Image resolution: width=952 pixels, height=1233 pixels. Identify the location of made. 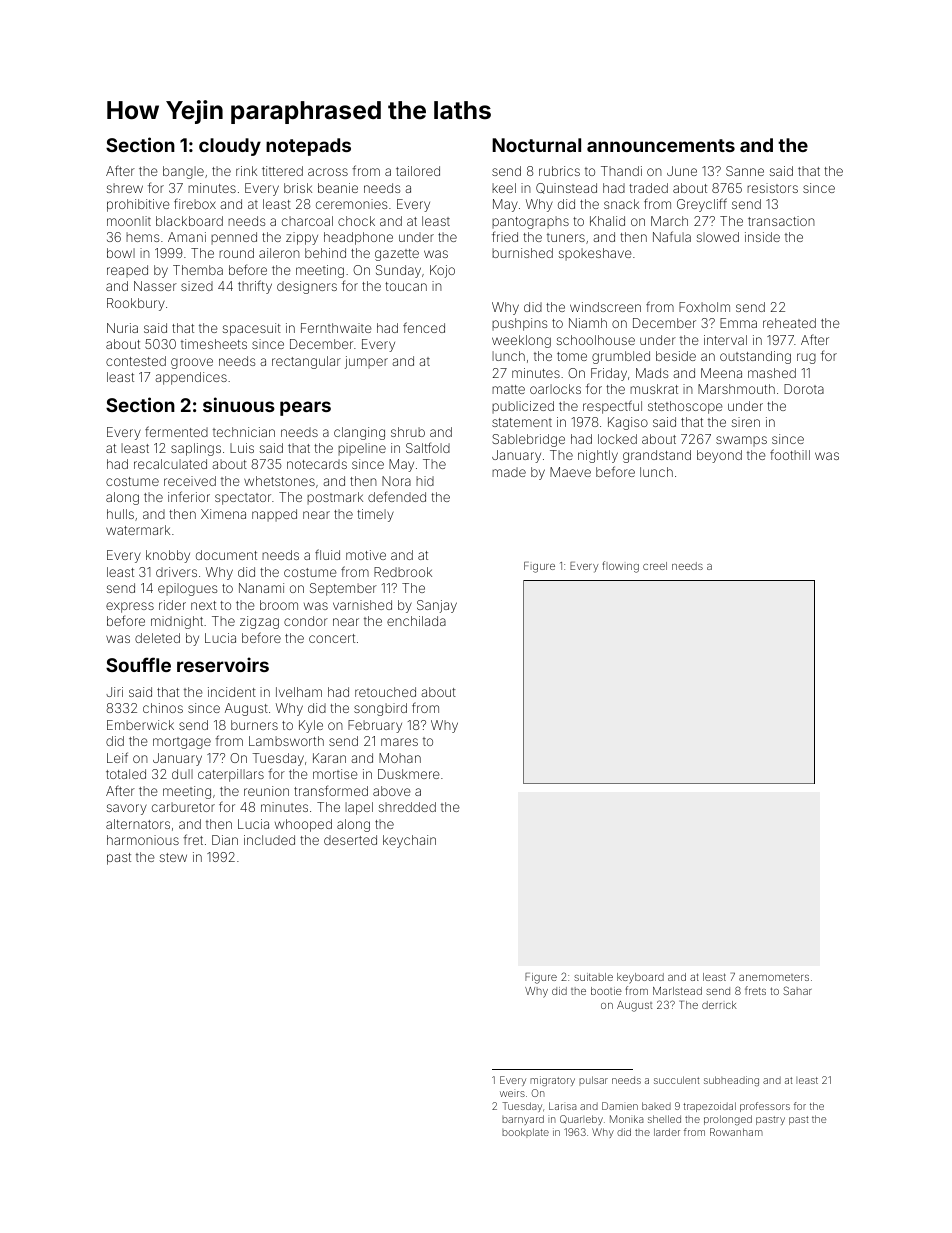
(509, 472).
